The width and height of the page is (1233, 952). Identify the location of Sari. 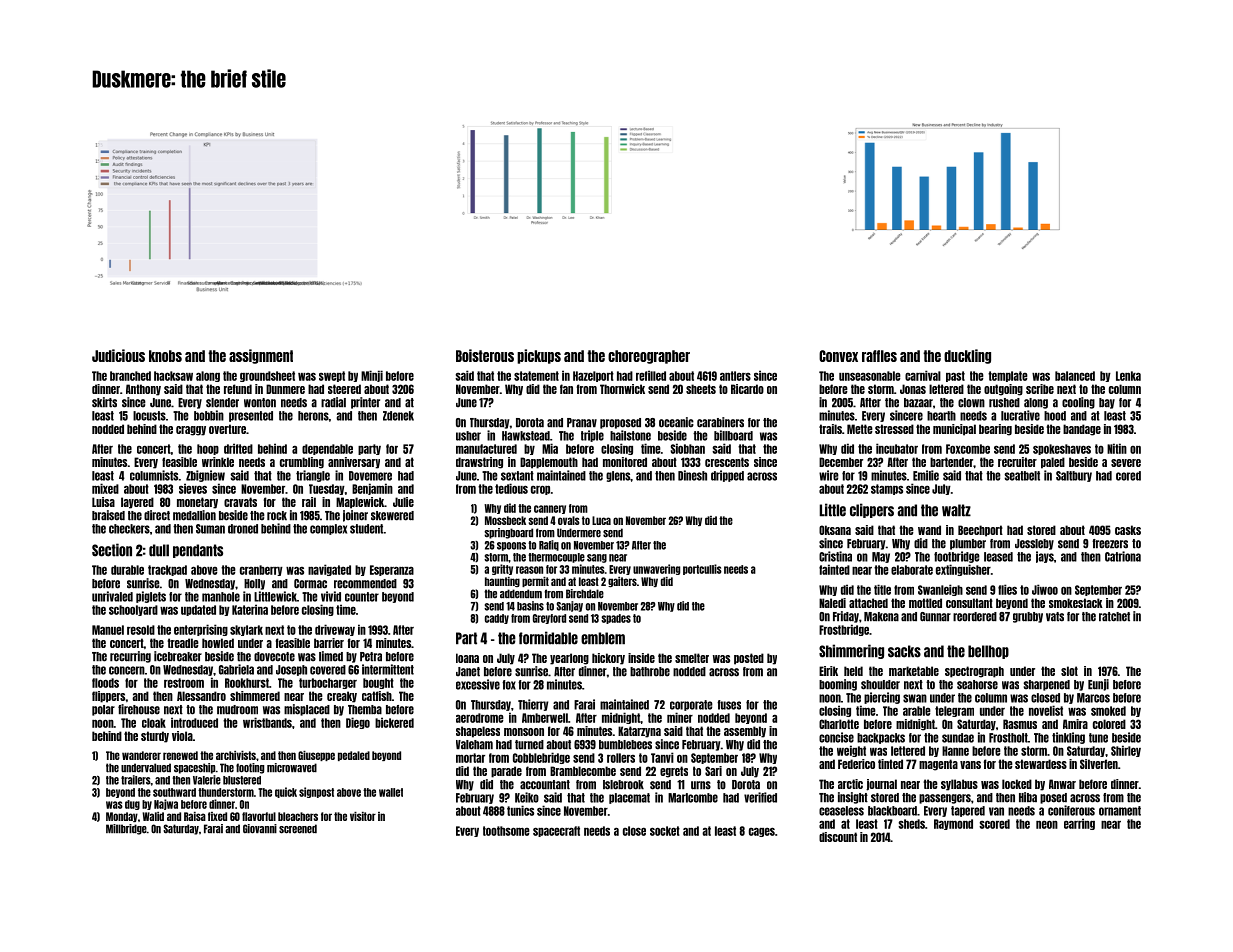
(713, 771).
